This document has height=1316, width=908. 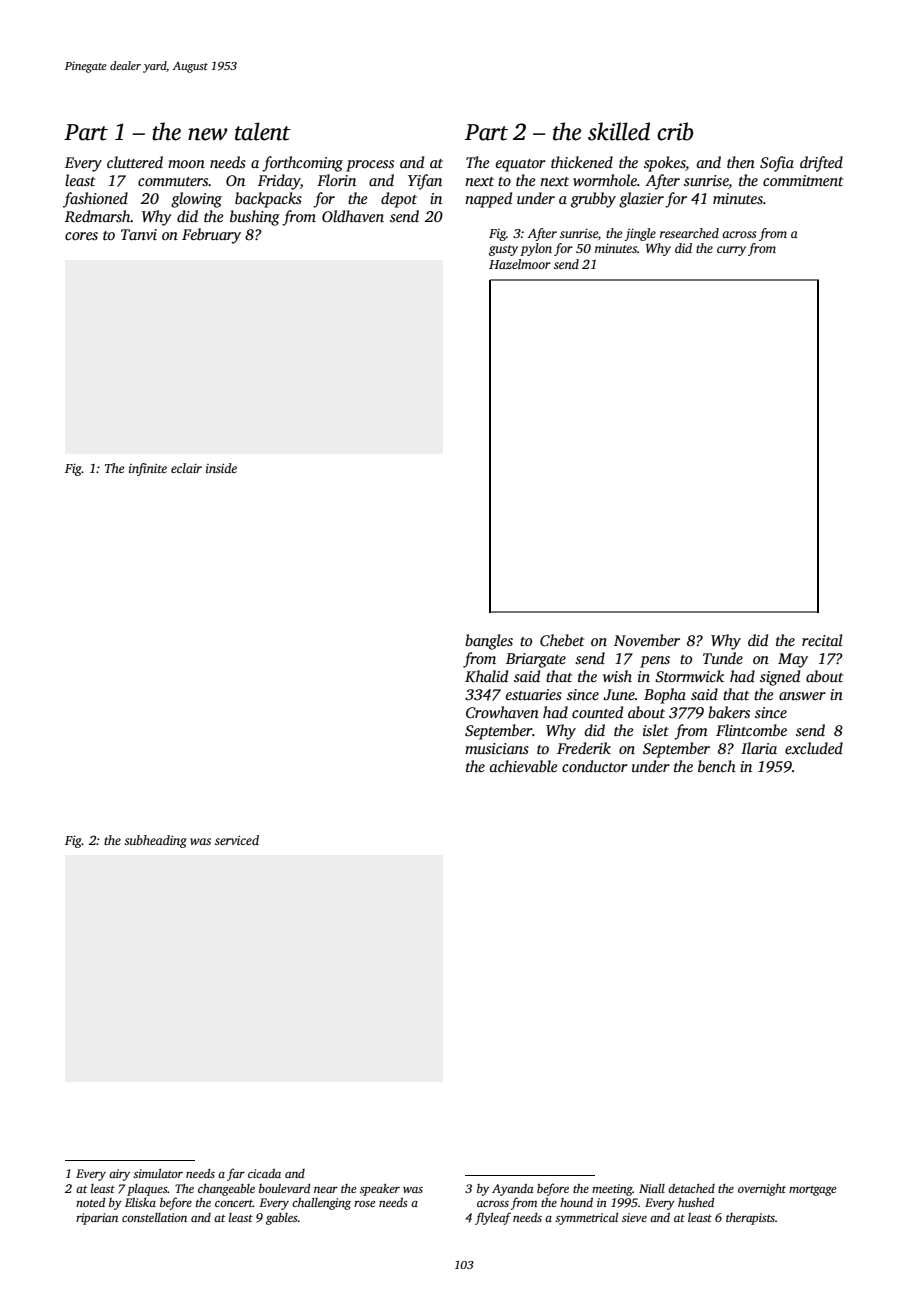 What do you see at coordinates (370, 166) in the document?
I see `process` at bounding box center [370, 166].
